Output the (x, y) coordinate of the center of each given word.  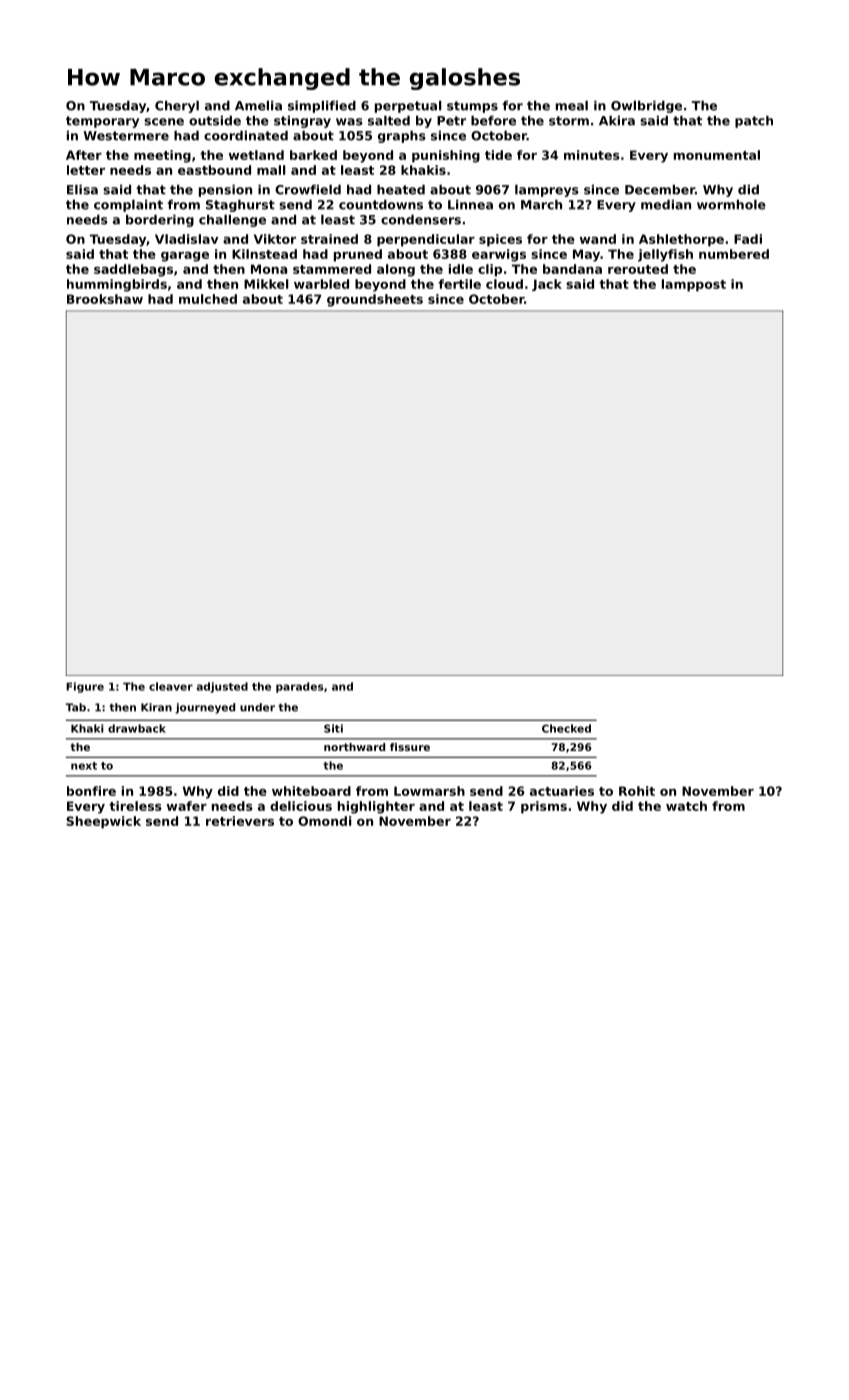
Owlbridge (646, 106)
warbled (321, 284)
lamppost (694, 285)
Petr (451, 121)
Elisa (82, 189)
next (84, 766)
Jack (547, 285)
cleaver (171, 686)
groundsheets (375, 300)
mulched (208, 299)
